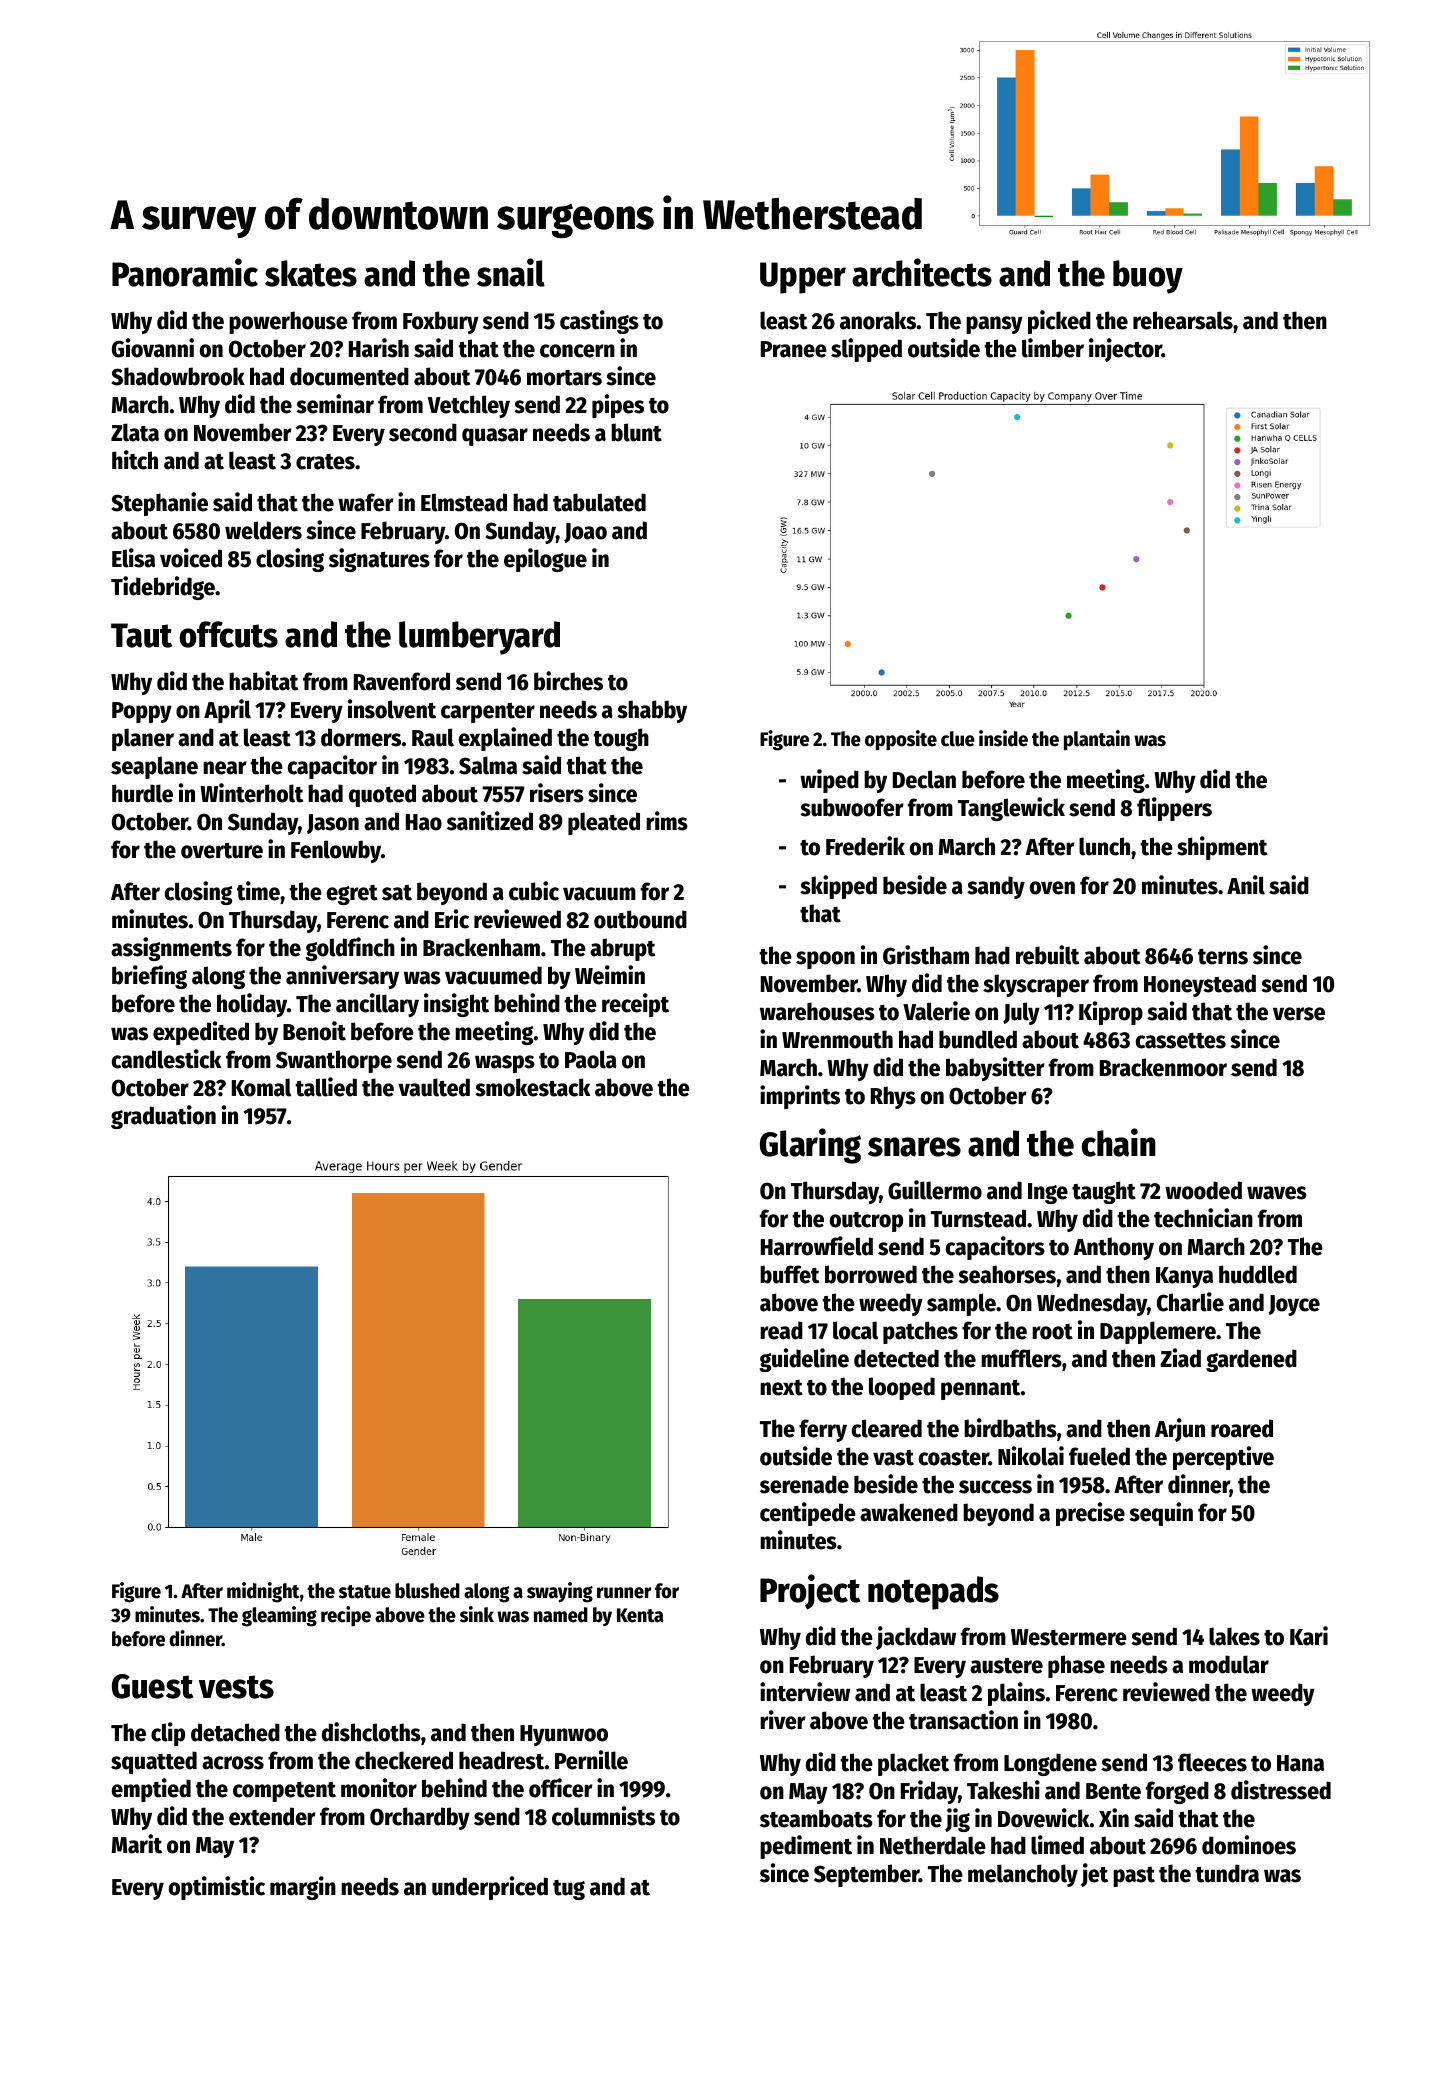 The height and width of the document is (2100, 1450). Describe the element at coordinates (618, 406) in the document. I see `pipes` at that location.
